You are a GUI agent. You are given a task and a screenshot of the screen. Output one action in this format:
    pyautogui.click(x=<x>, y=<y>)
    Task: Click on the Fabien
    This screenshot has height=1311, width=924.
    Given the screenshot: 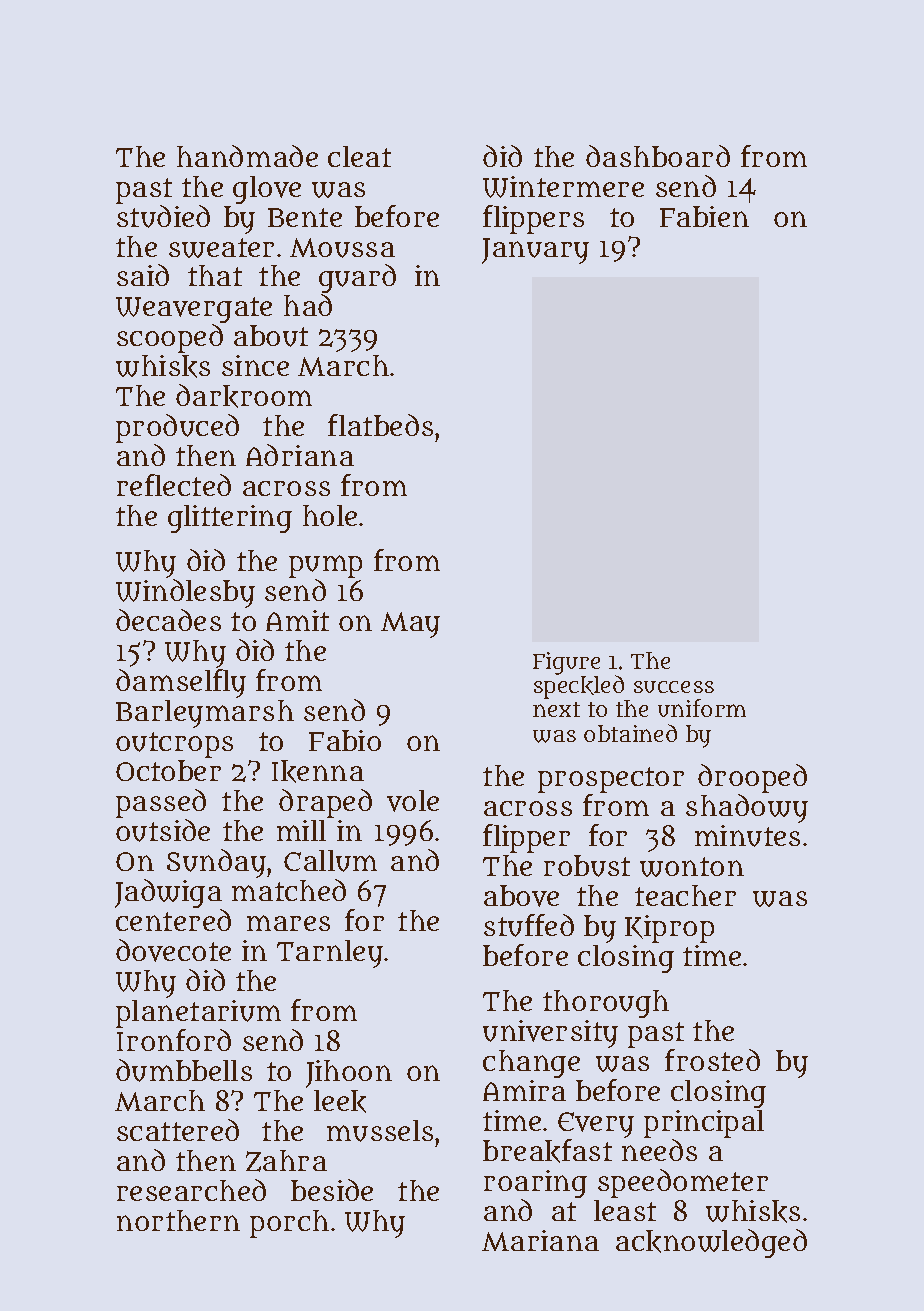 What is the action you would take?
    pyautogui.click(x=704, y=216)
